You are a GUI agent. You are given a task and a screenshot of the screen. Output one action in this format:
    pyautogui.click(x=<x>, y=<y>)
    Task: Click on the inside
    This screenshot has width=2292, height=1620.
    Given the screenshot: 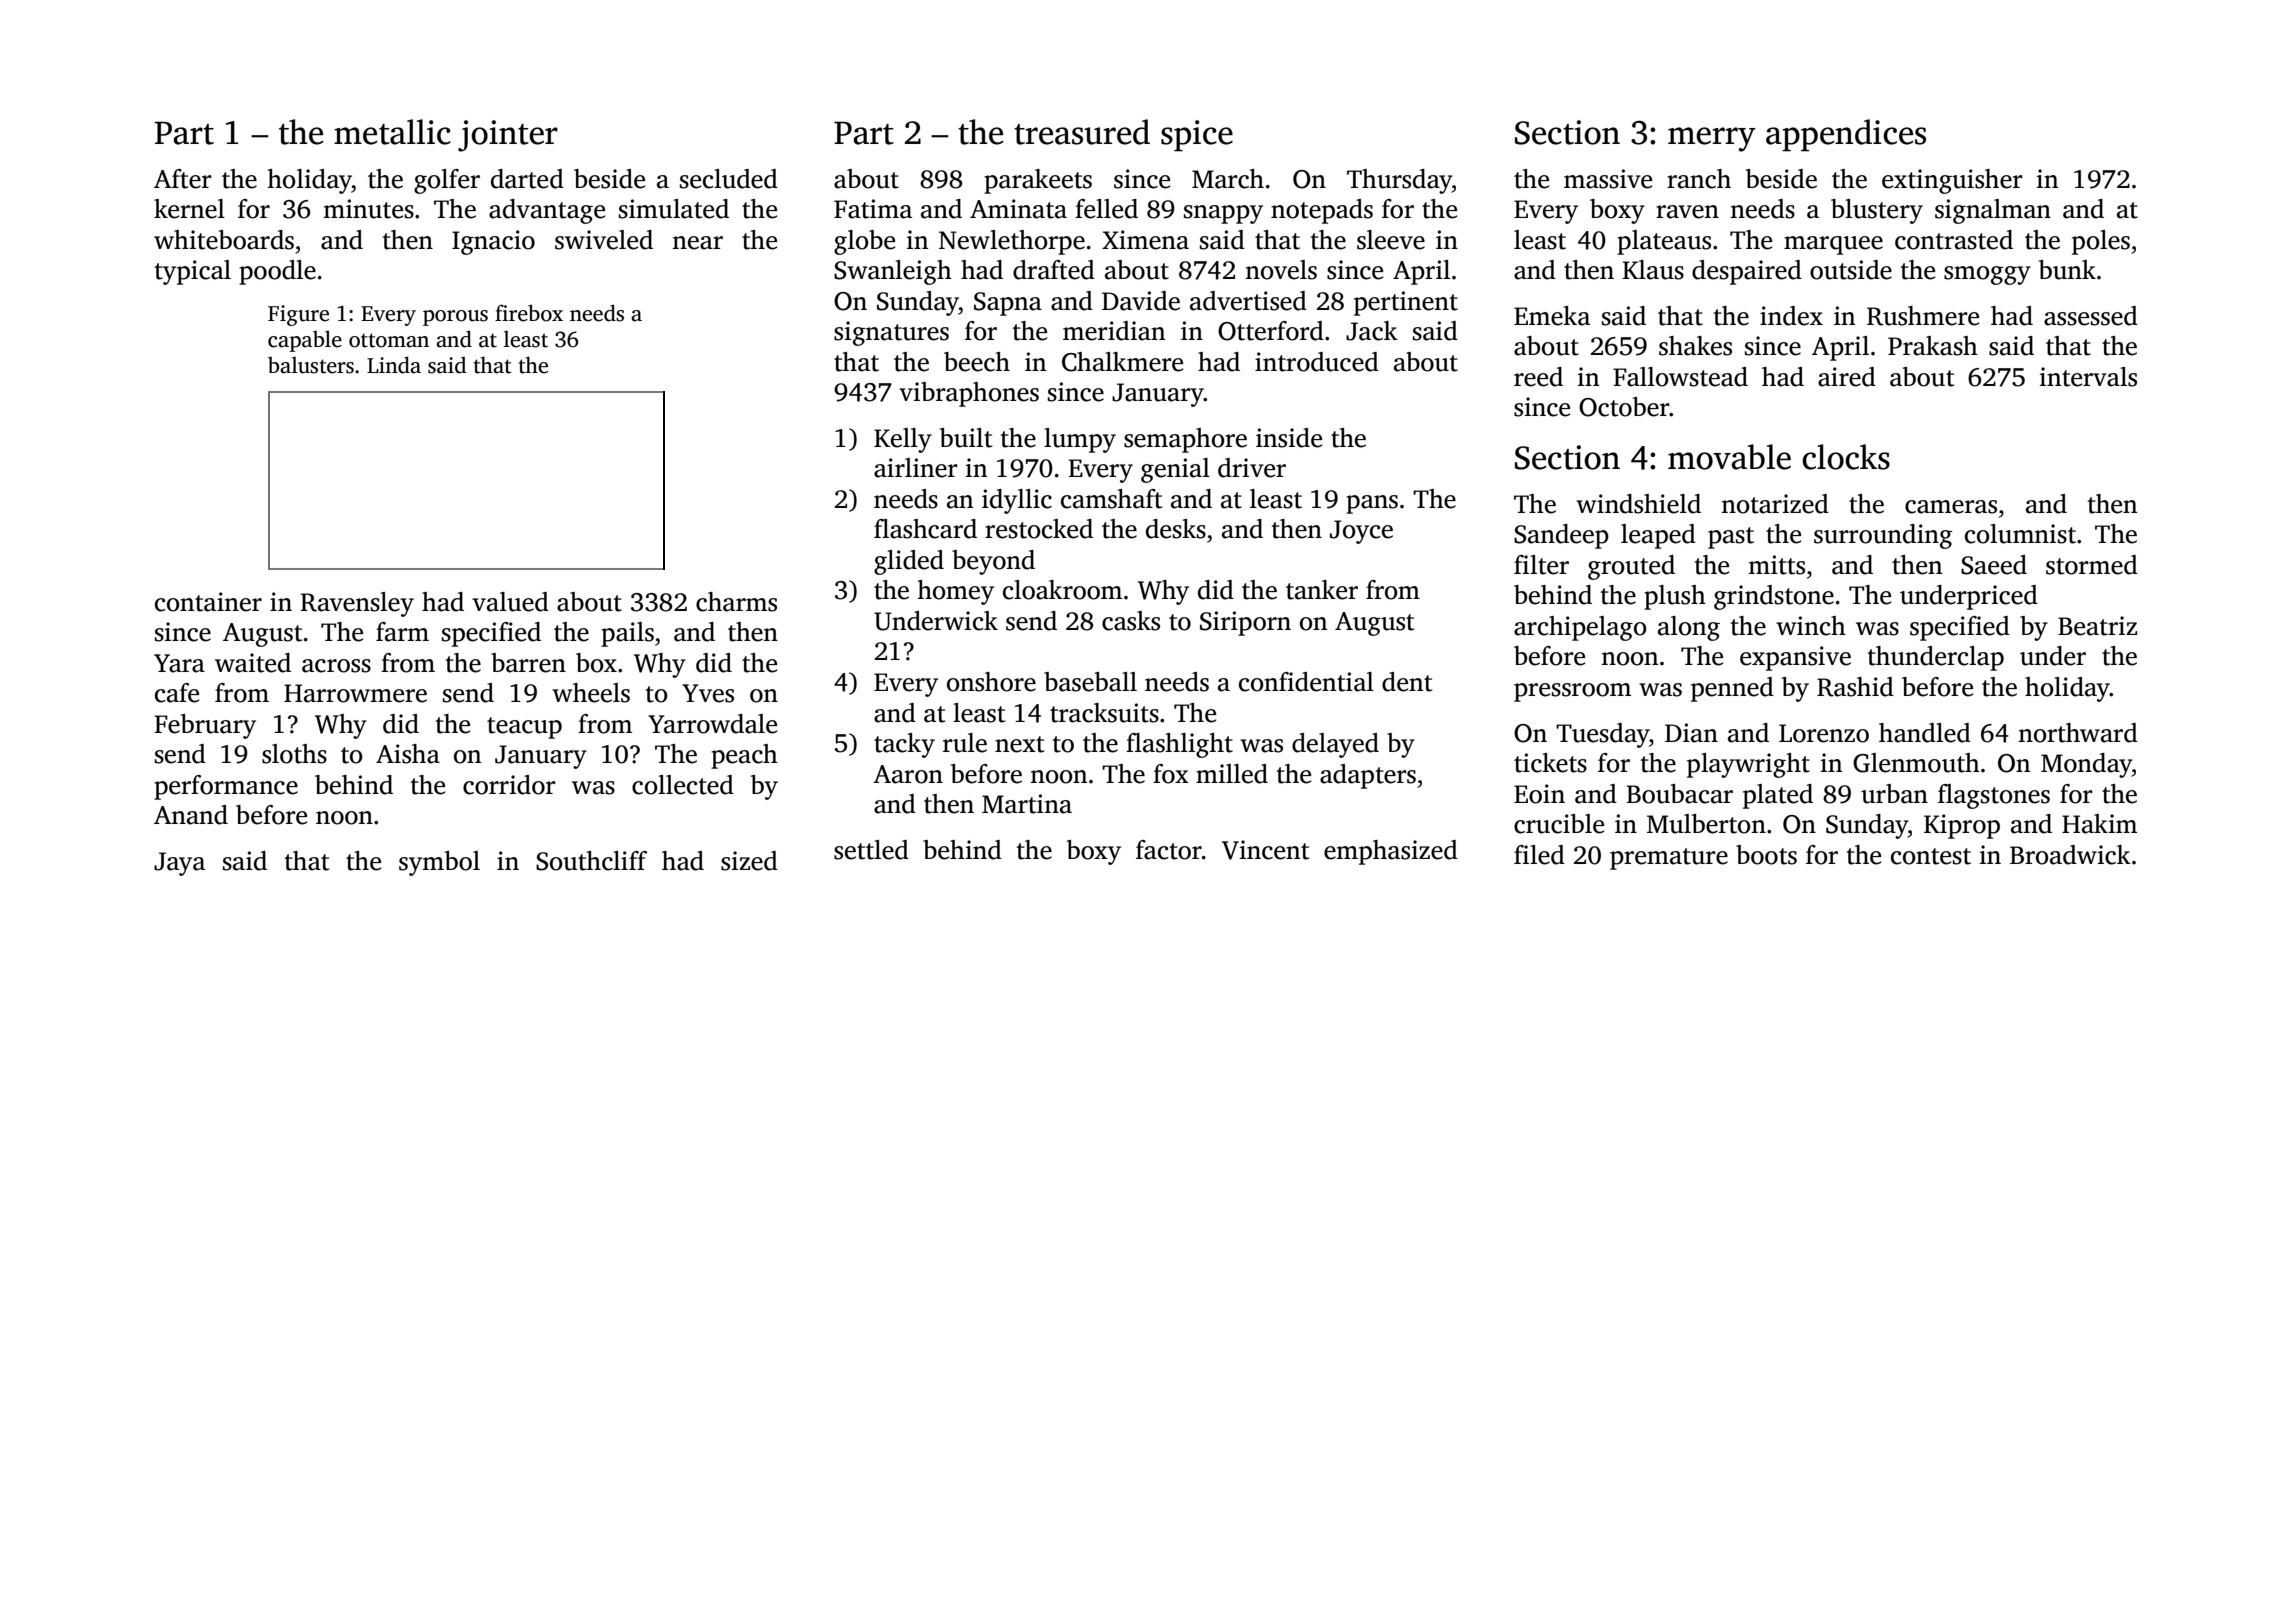 What is the action you would take?
    pyautogui.click(x=1289, y=438)
